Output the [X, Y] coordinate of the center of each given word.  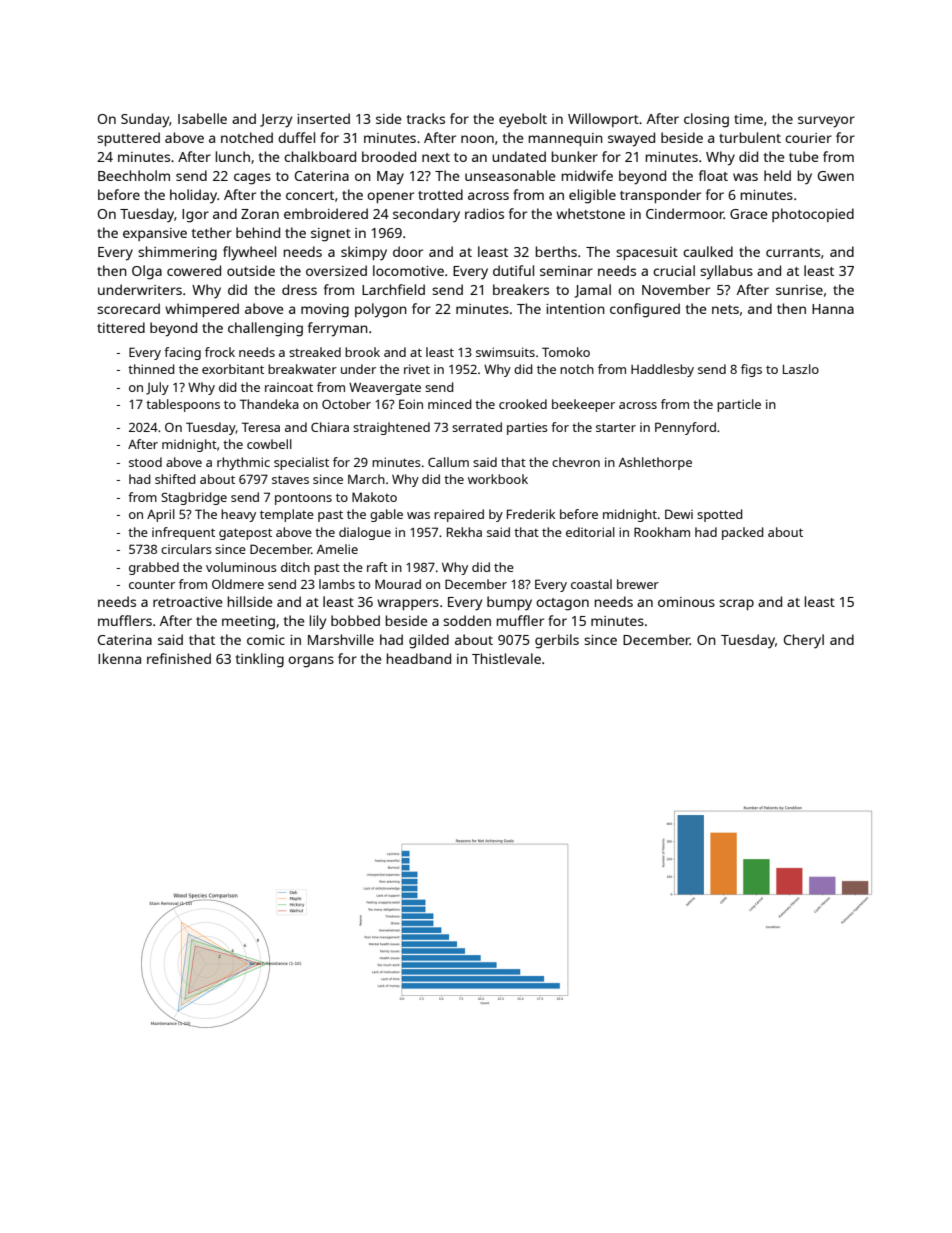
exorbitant [233, 369]
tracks [426, 118]
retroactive [188, 602]
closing [706, 120]
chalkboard [320, 156]
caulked [708, 251]
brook [362, 352]
